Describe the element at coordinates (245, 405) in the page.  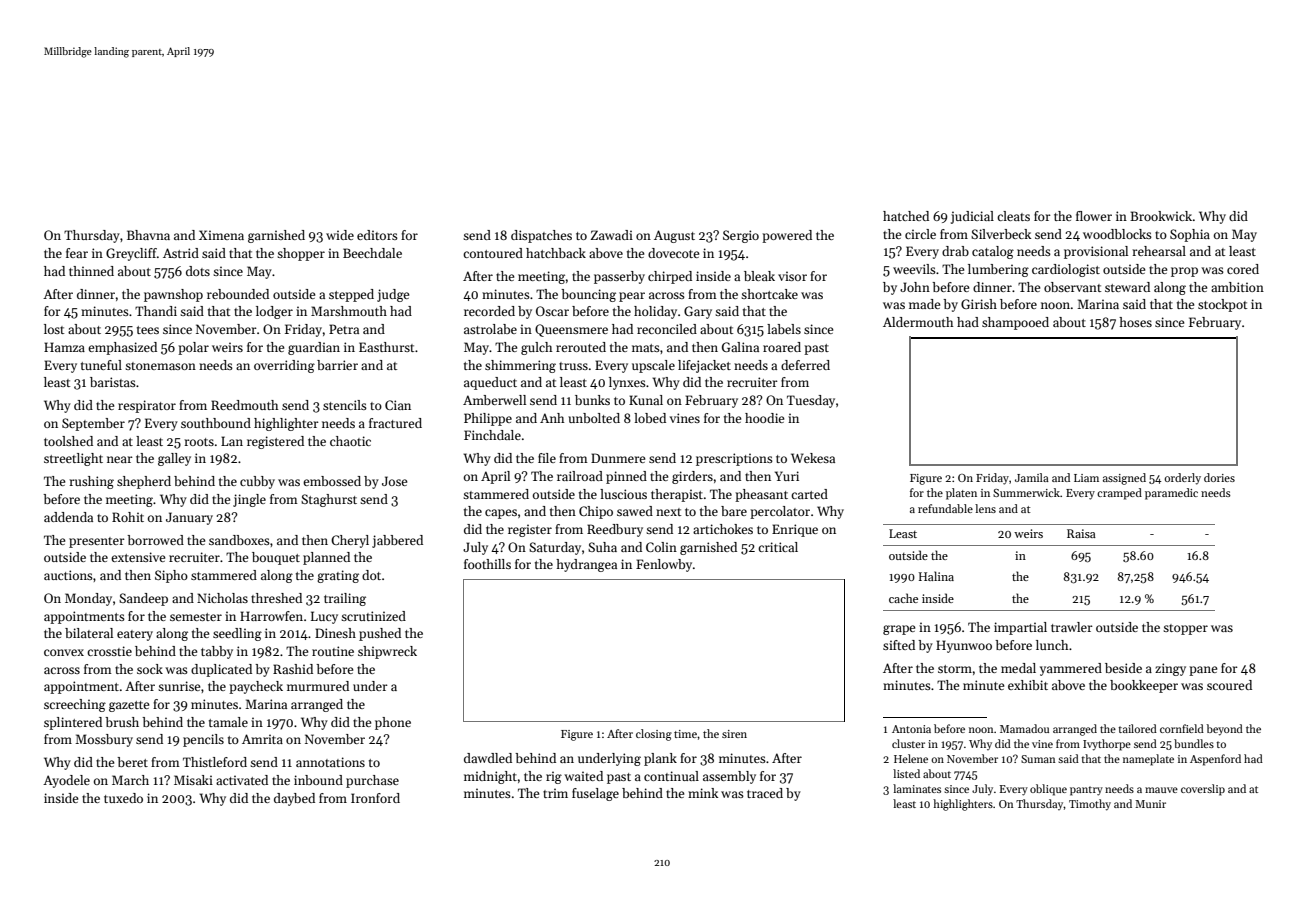
I see `Reedmouth` at that location.
